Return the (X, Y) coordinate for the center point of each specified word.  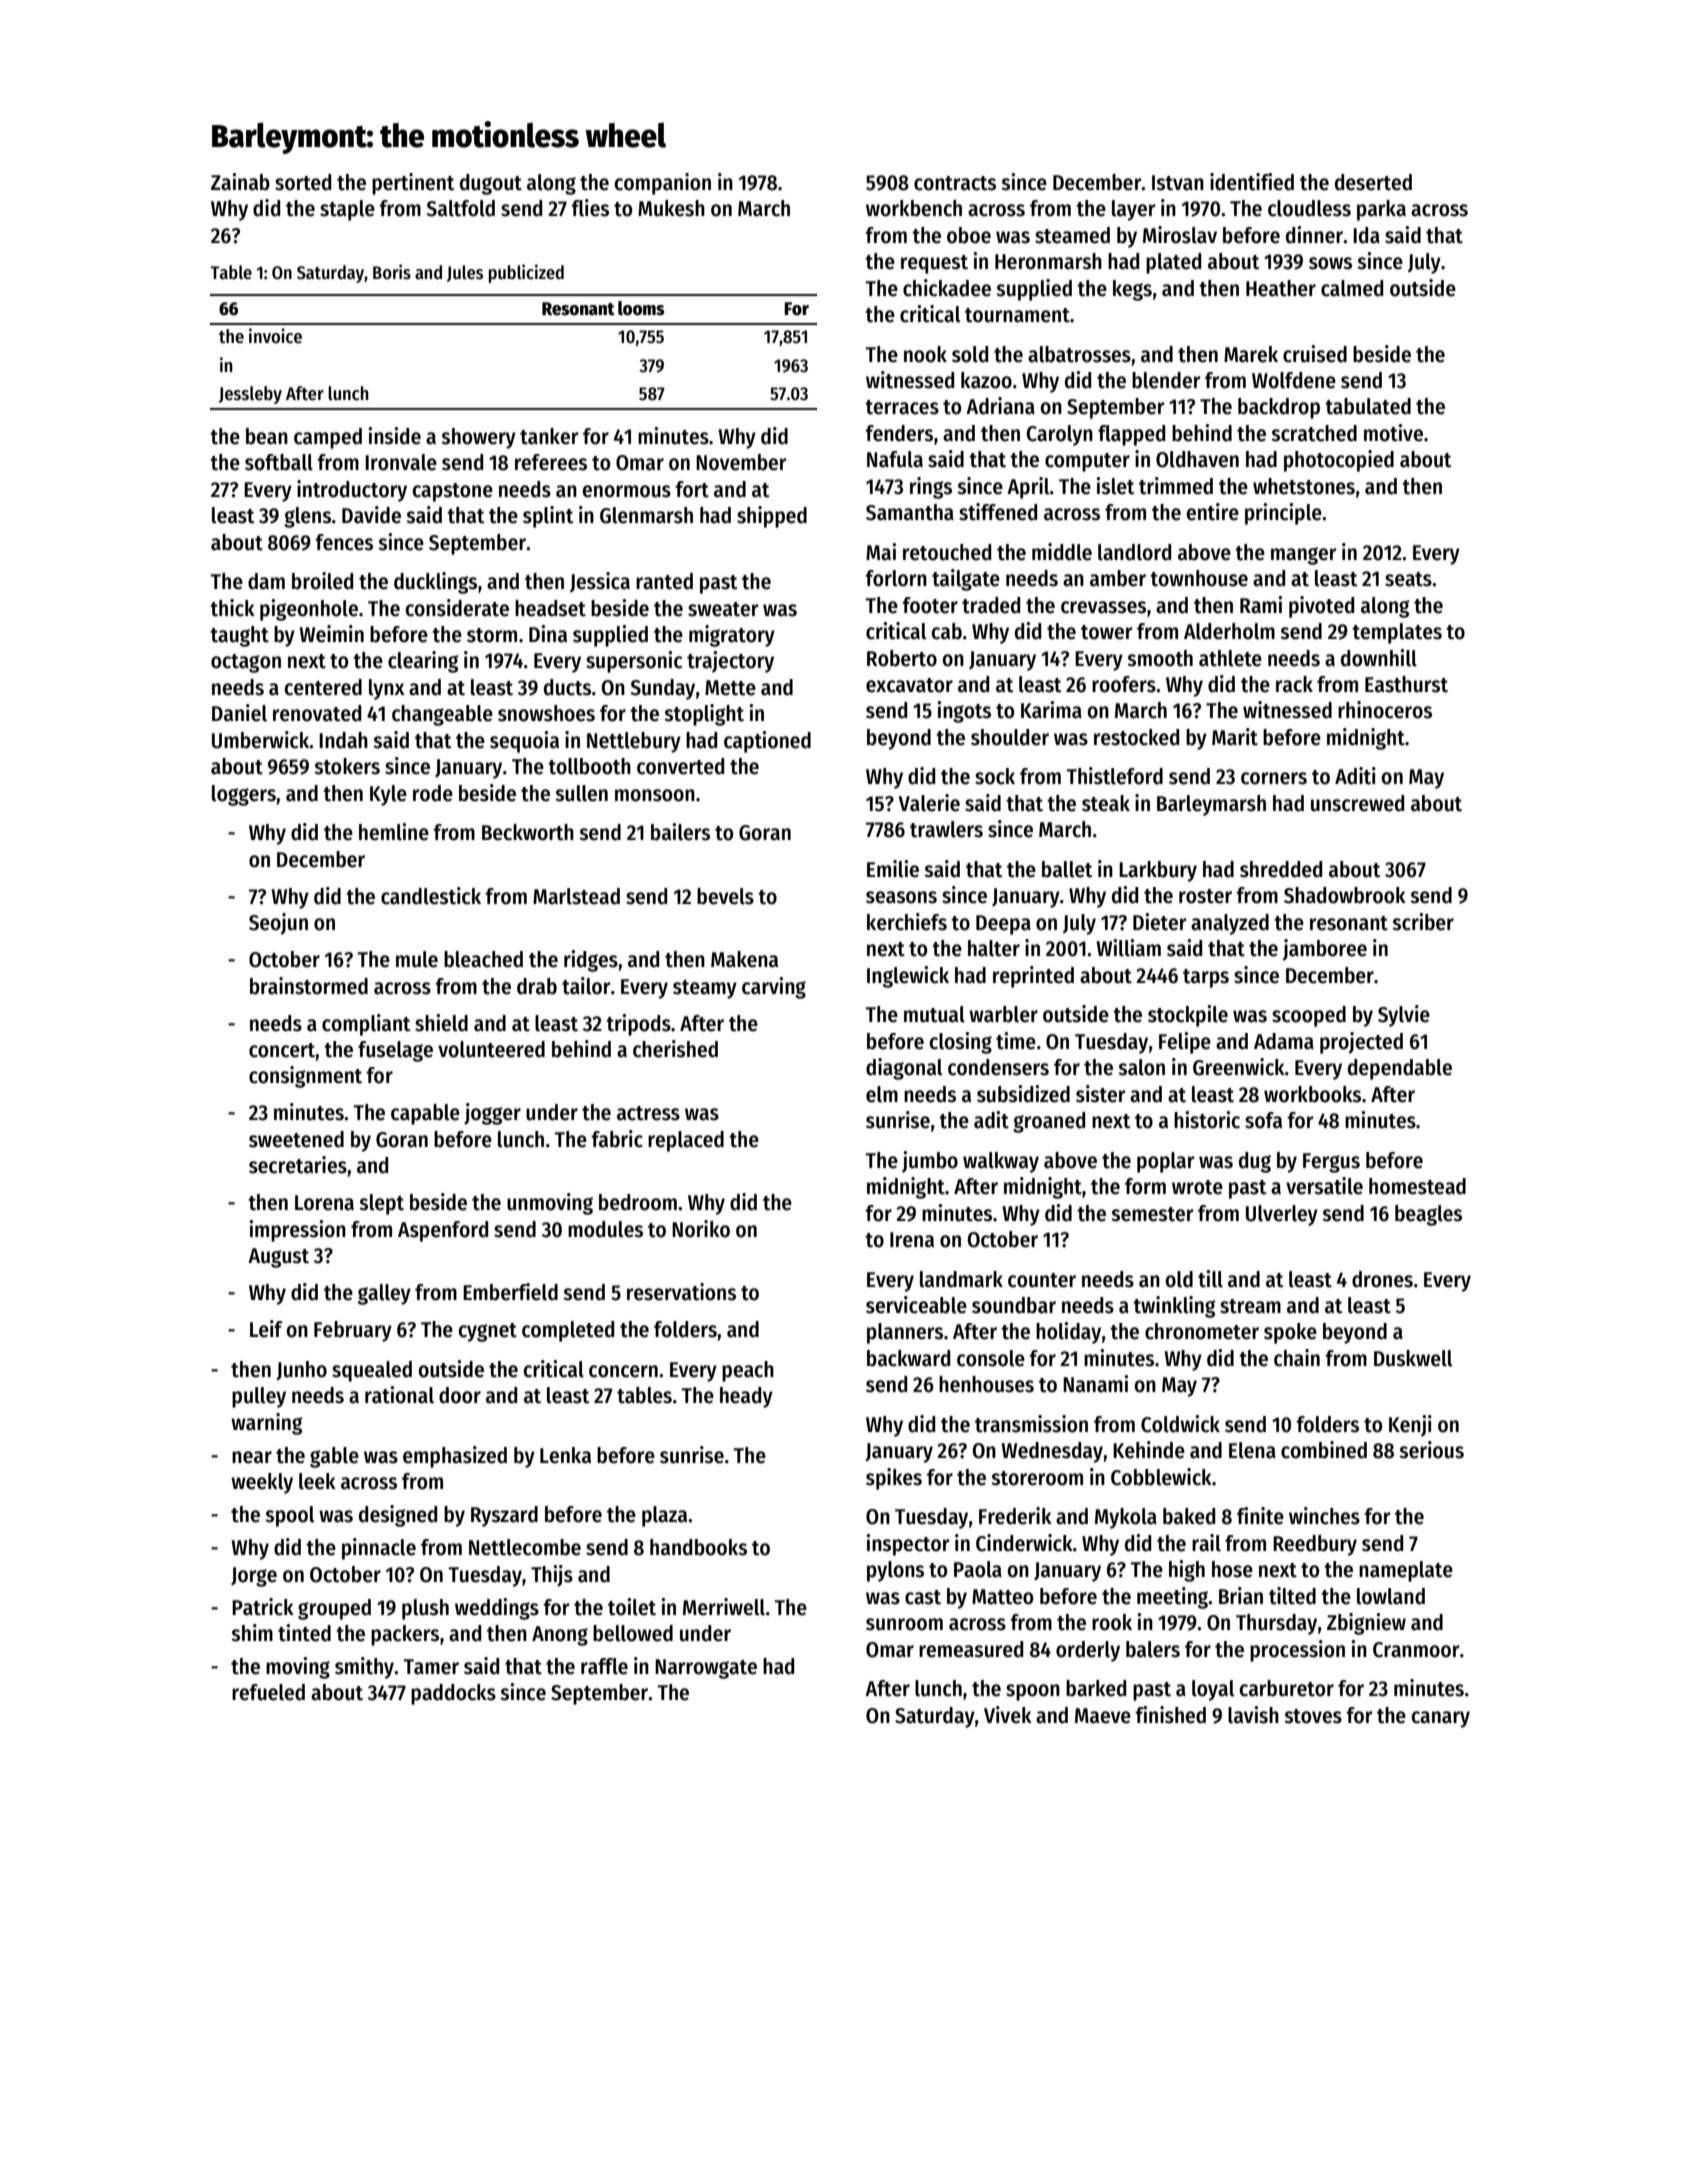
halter (994, 948)
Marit (1235, 737)
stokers (347, 766)
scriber (1423, 922)
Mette (730, 688)
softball (279, 462)
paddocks (453, 1694)
